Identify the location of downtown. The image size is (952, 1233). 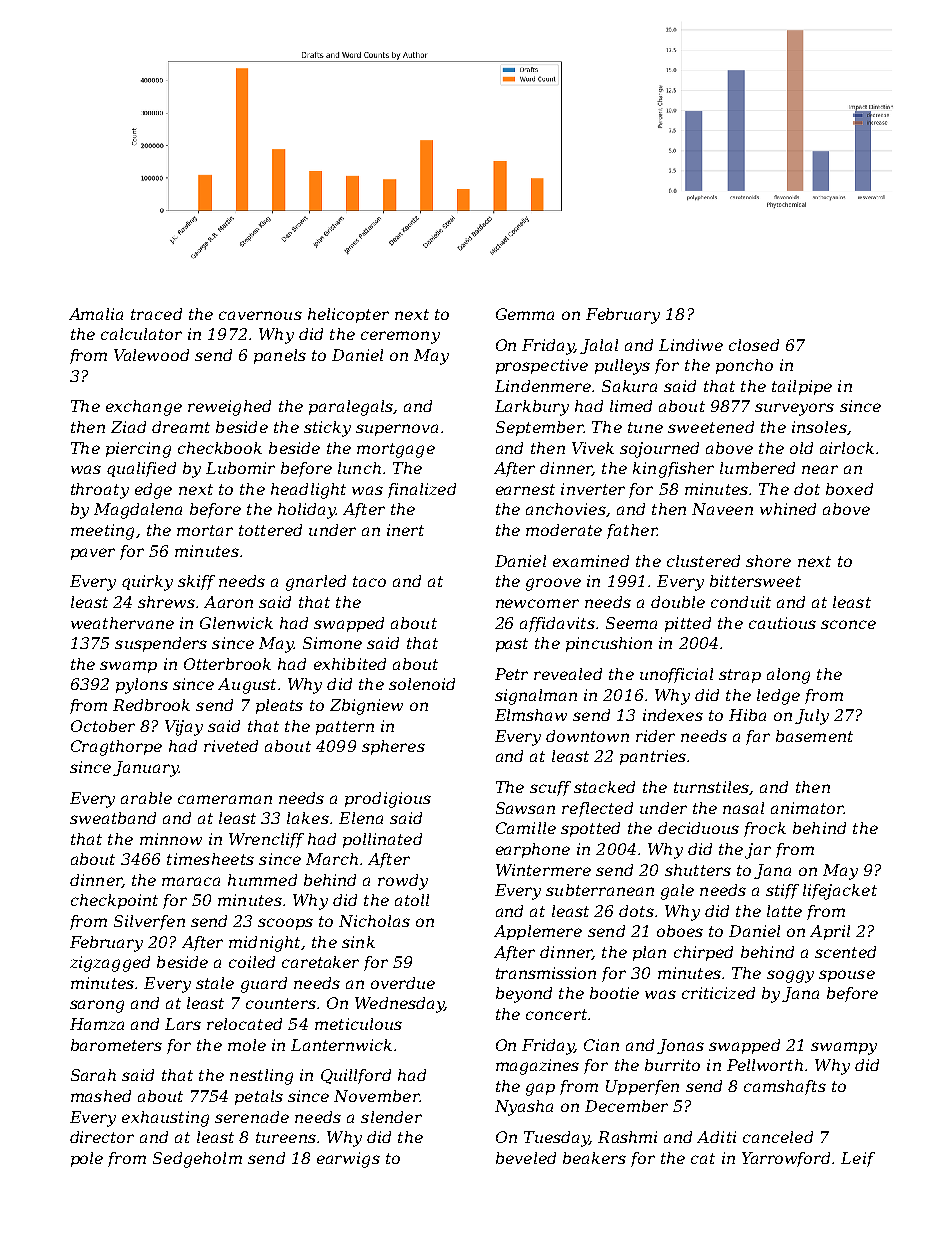
(587, 736).
